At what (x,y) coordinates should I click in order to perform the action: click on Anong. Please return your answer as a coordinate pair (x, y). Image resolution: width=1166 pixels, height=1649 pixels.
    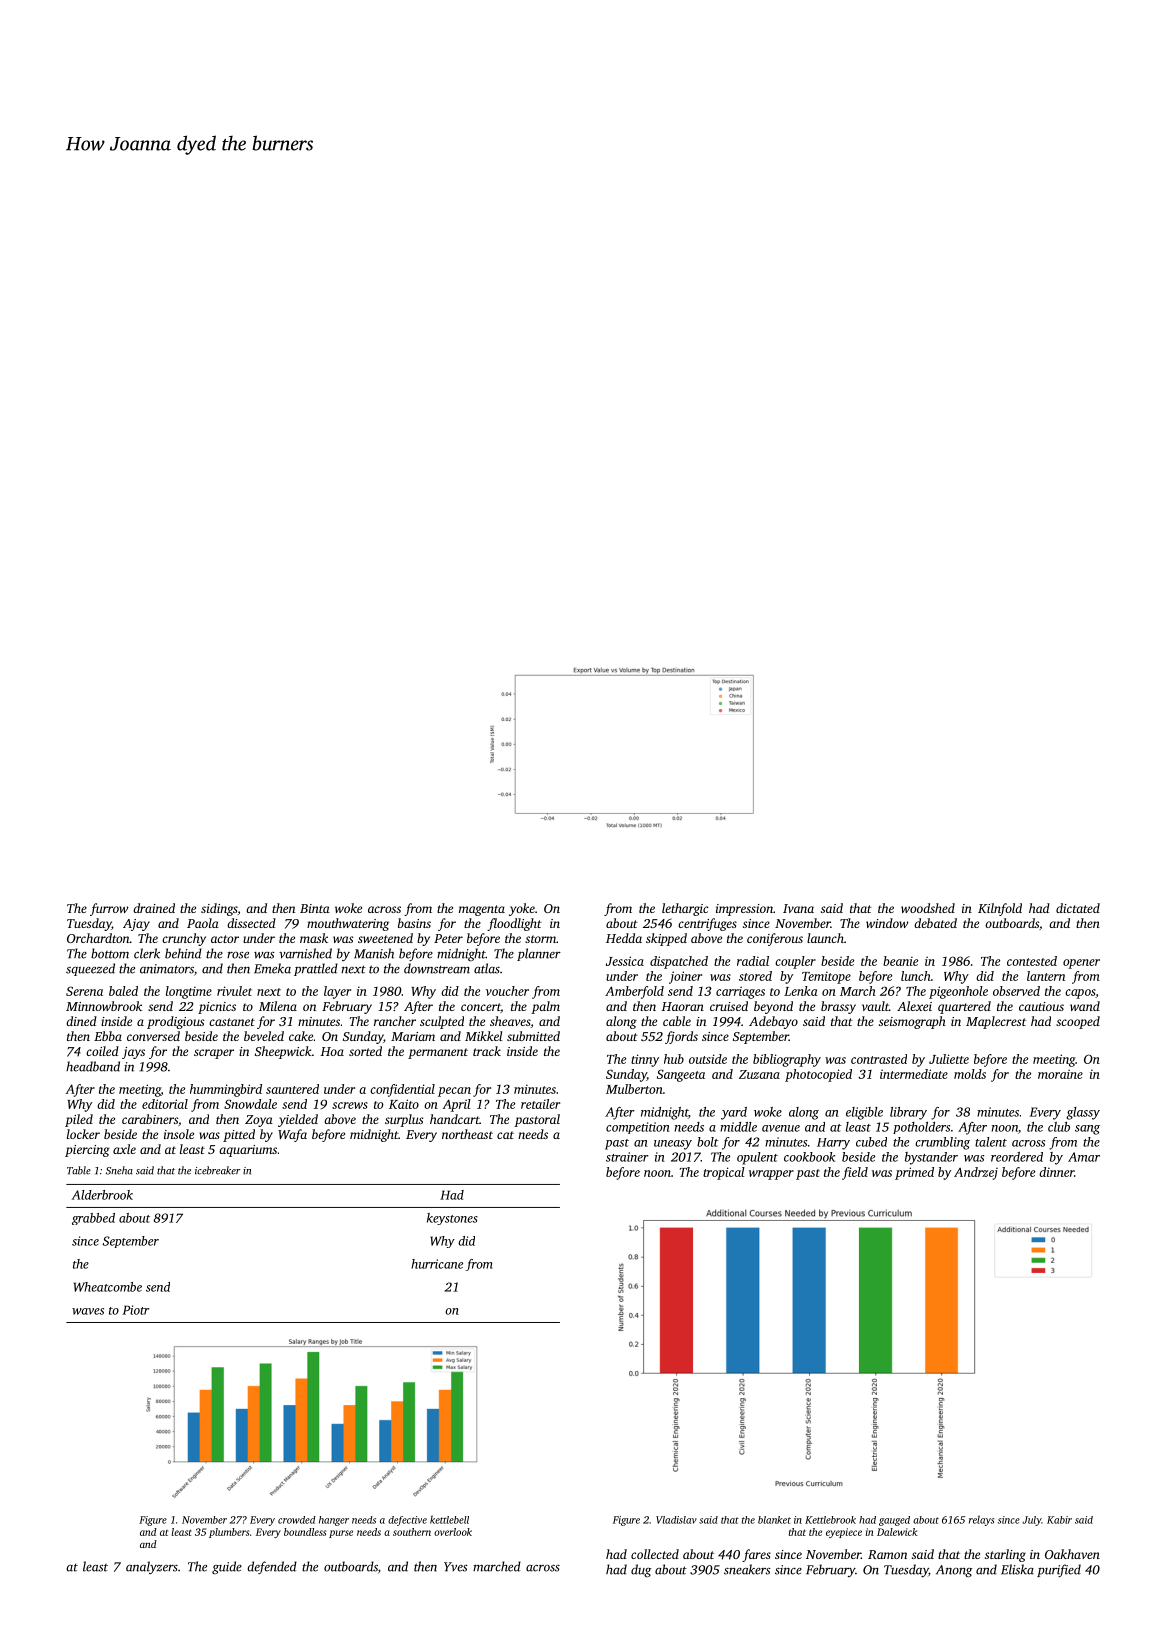
    Looking at the image, I should click on (954, 1571).
